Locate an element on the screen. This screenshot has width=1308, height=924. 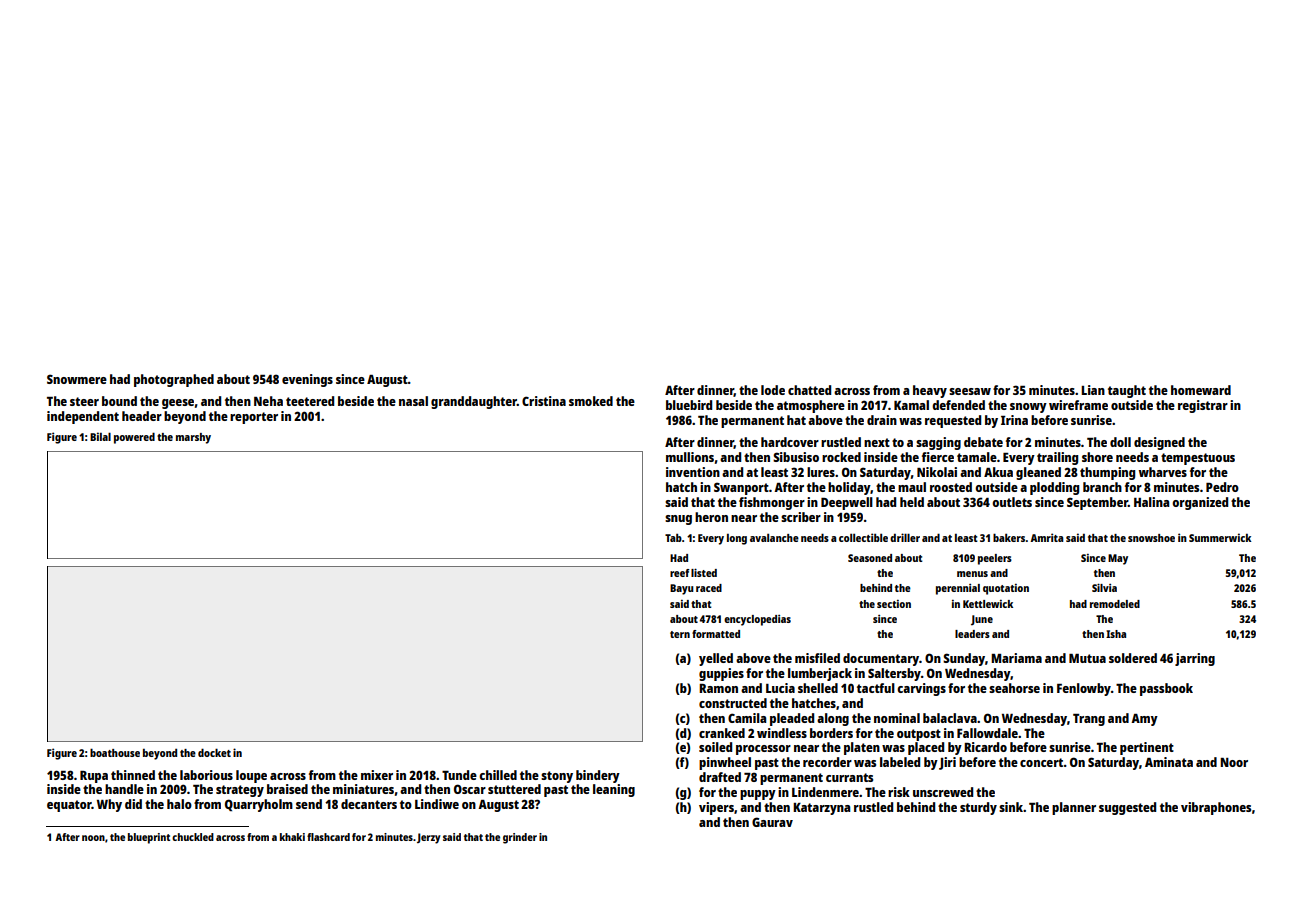
Tab is located at coordinates (673, 538).
